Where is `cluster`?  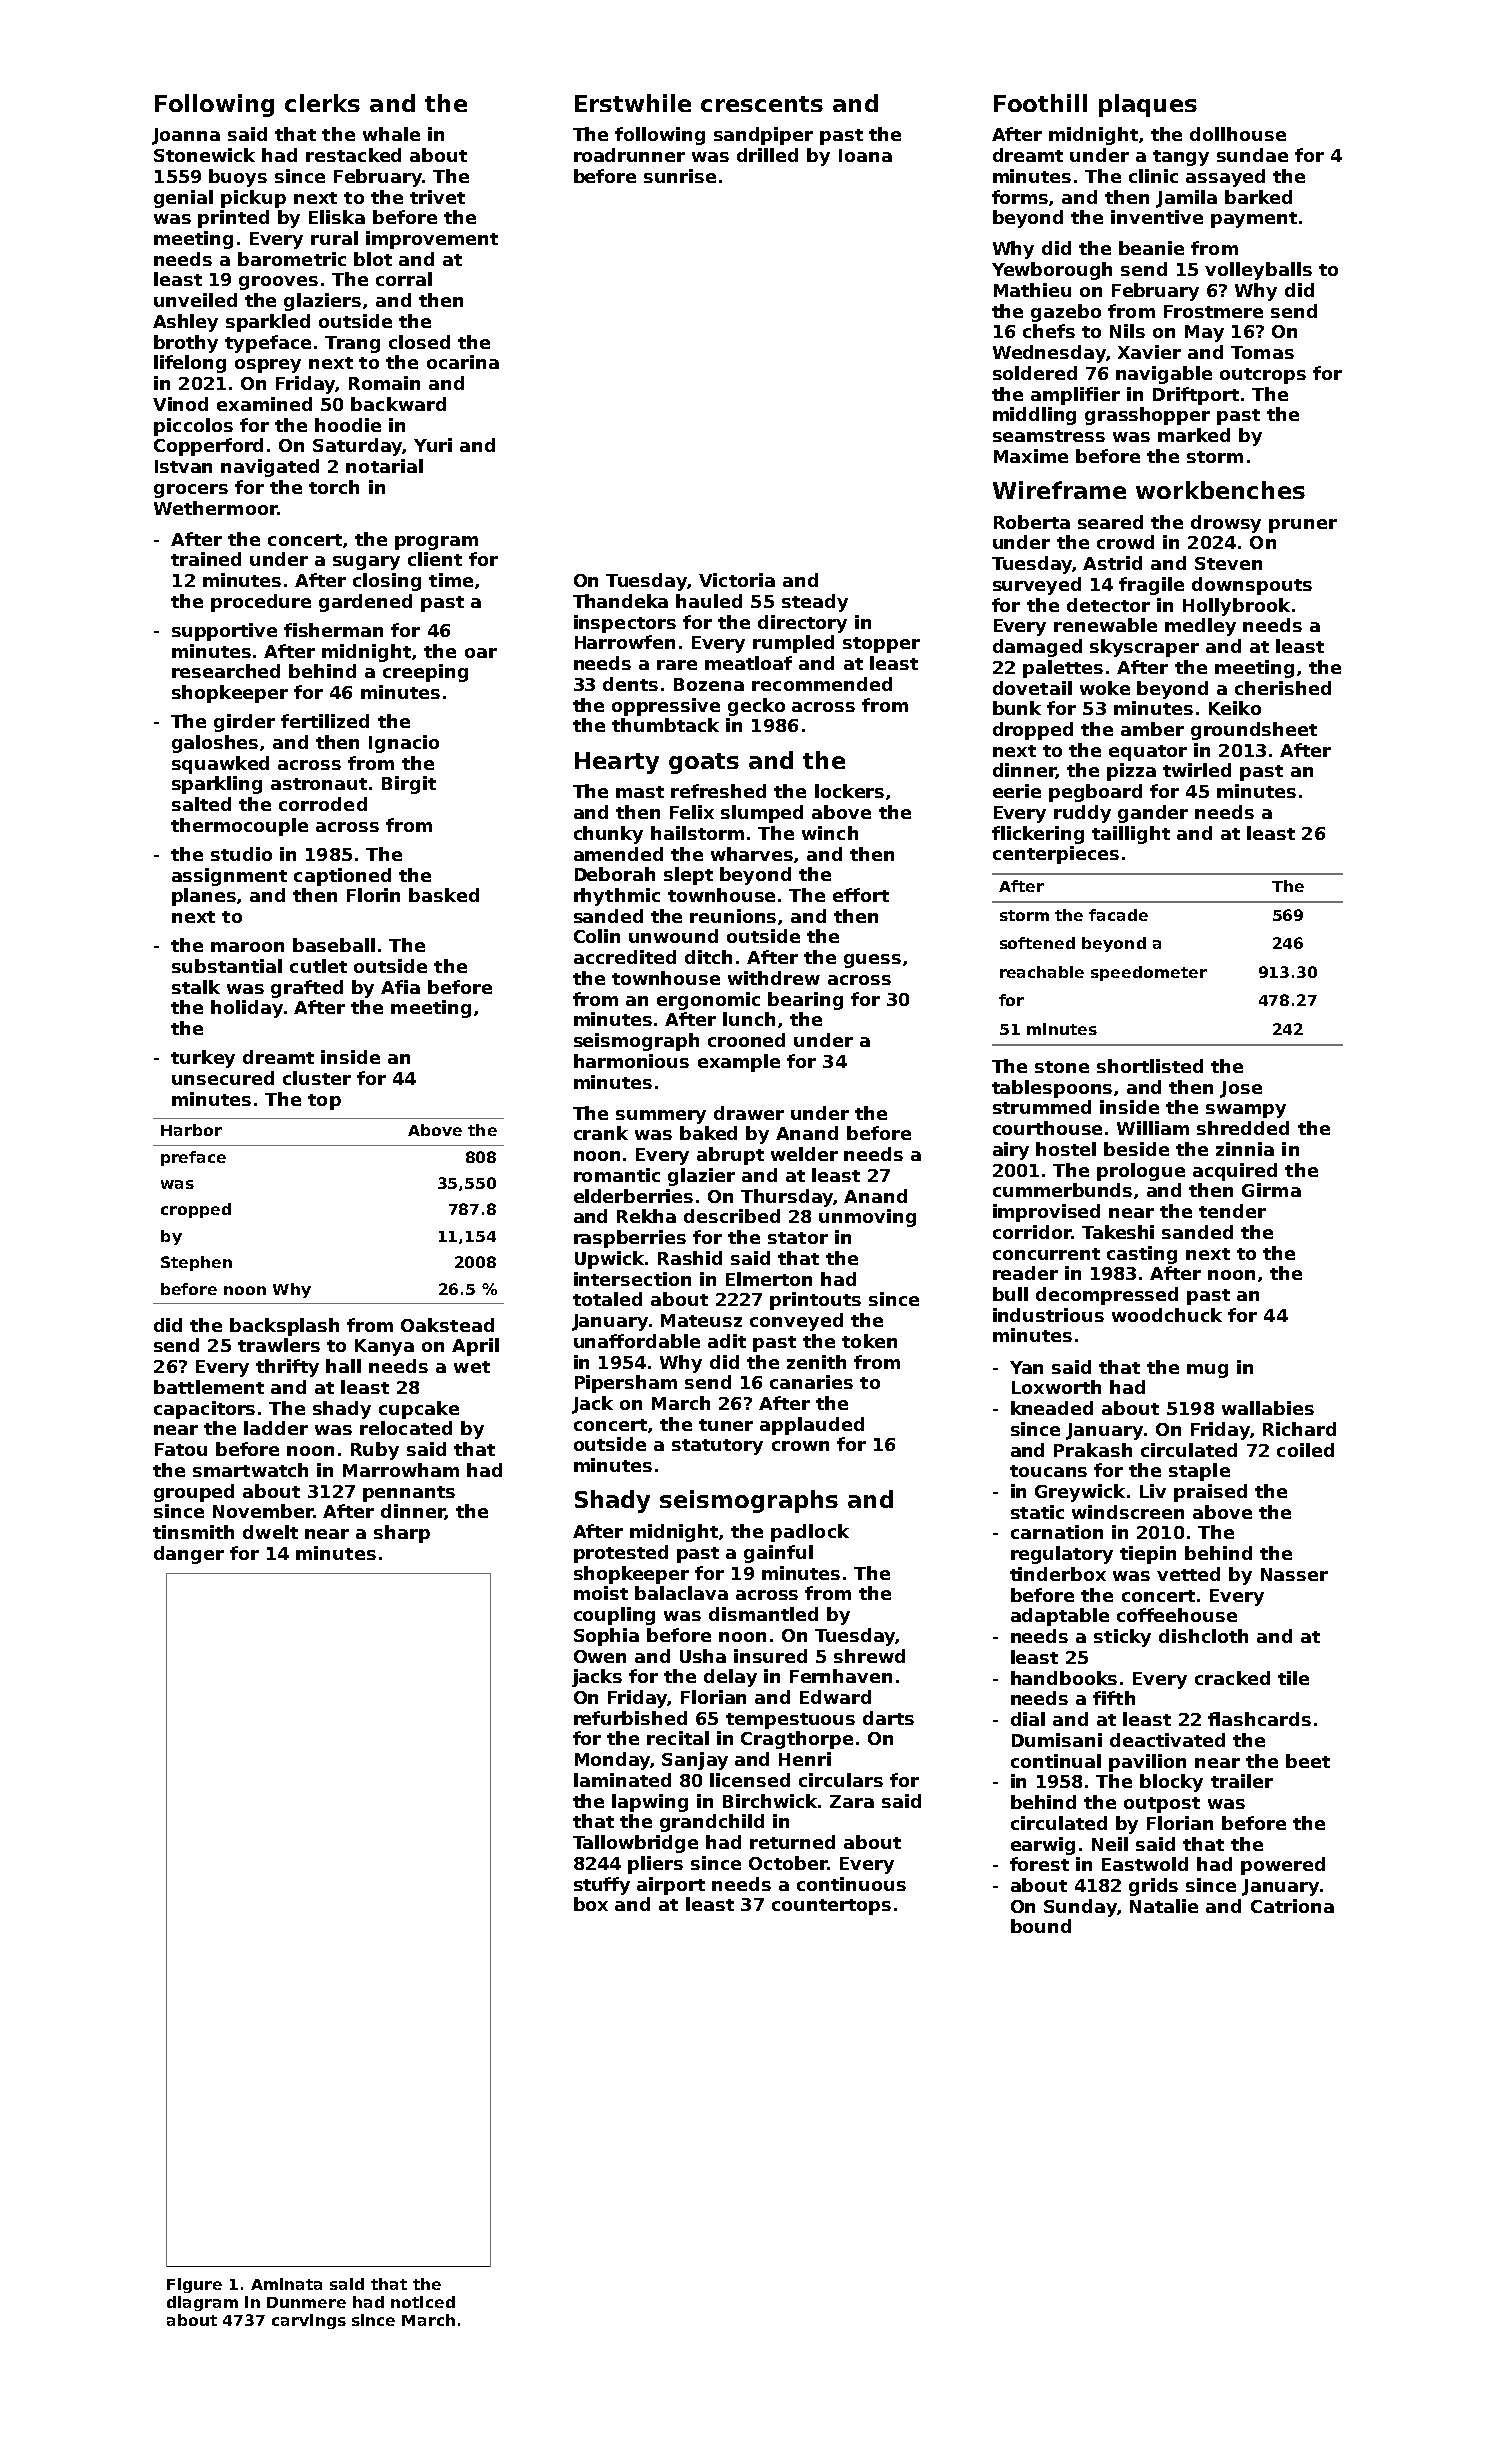
cluster is located at coordinates (317, 1078).
